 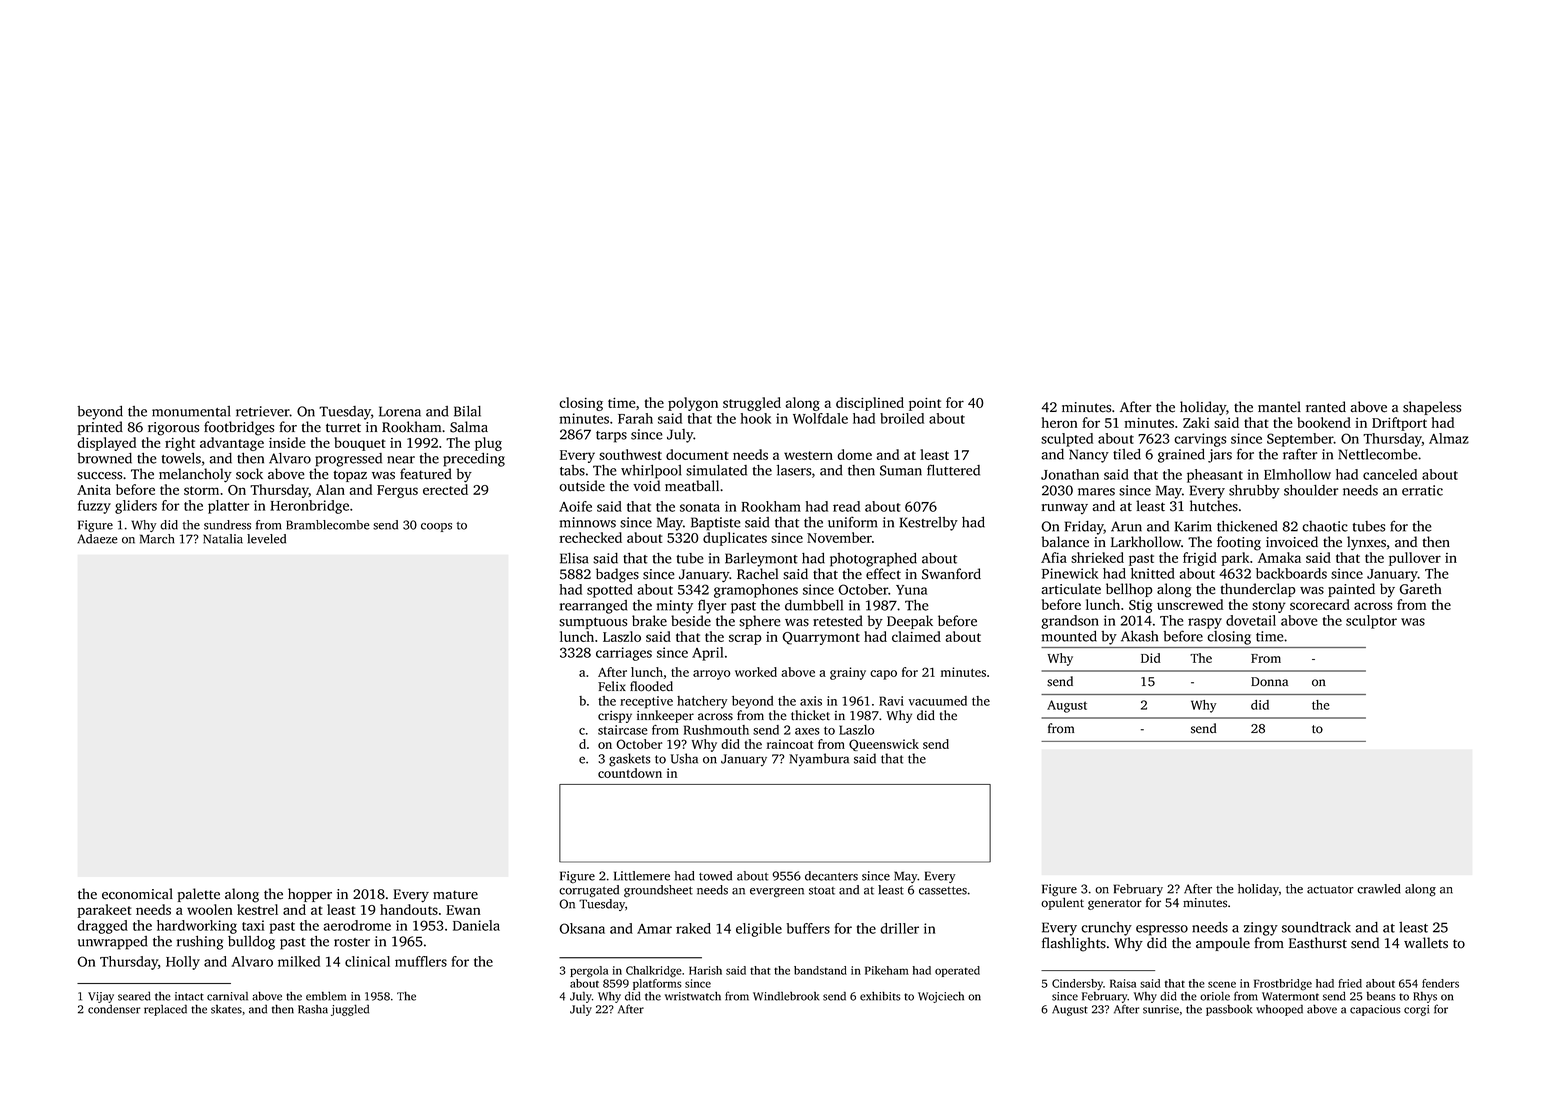 I want to click on Baptiste, so click(x=716, y=524).
